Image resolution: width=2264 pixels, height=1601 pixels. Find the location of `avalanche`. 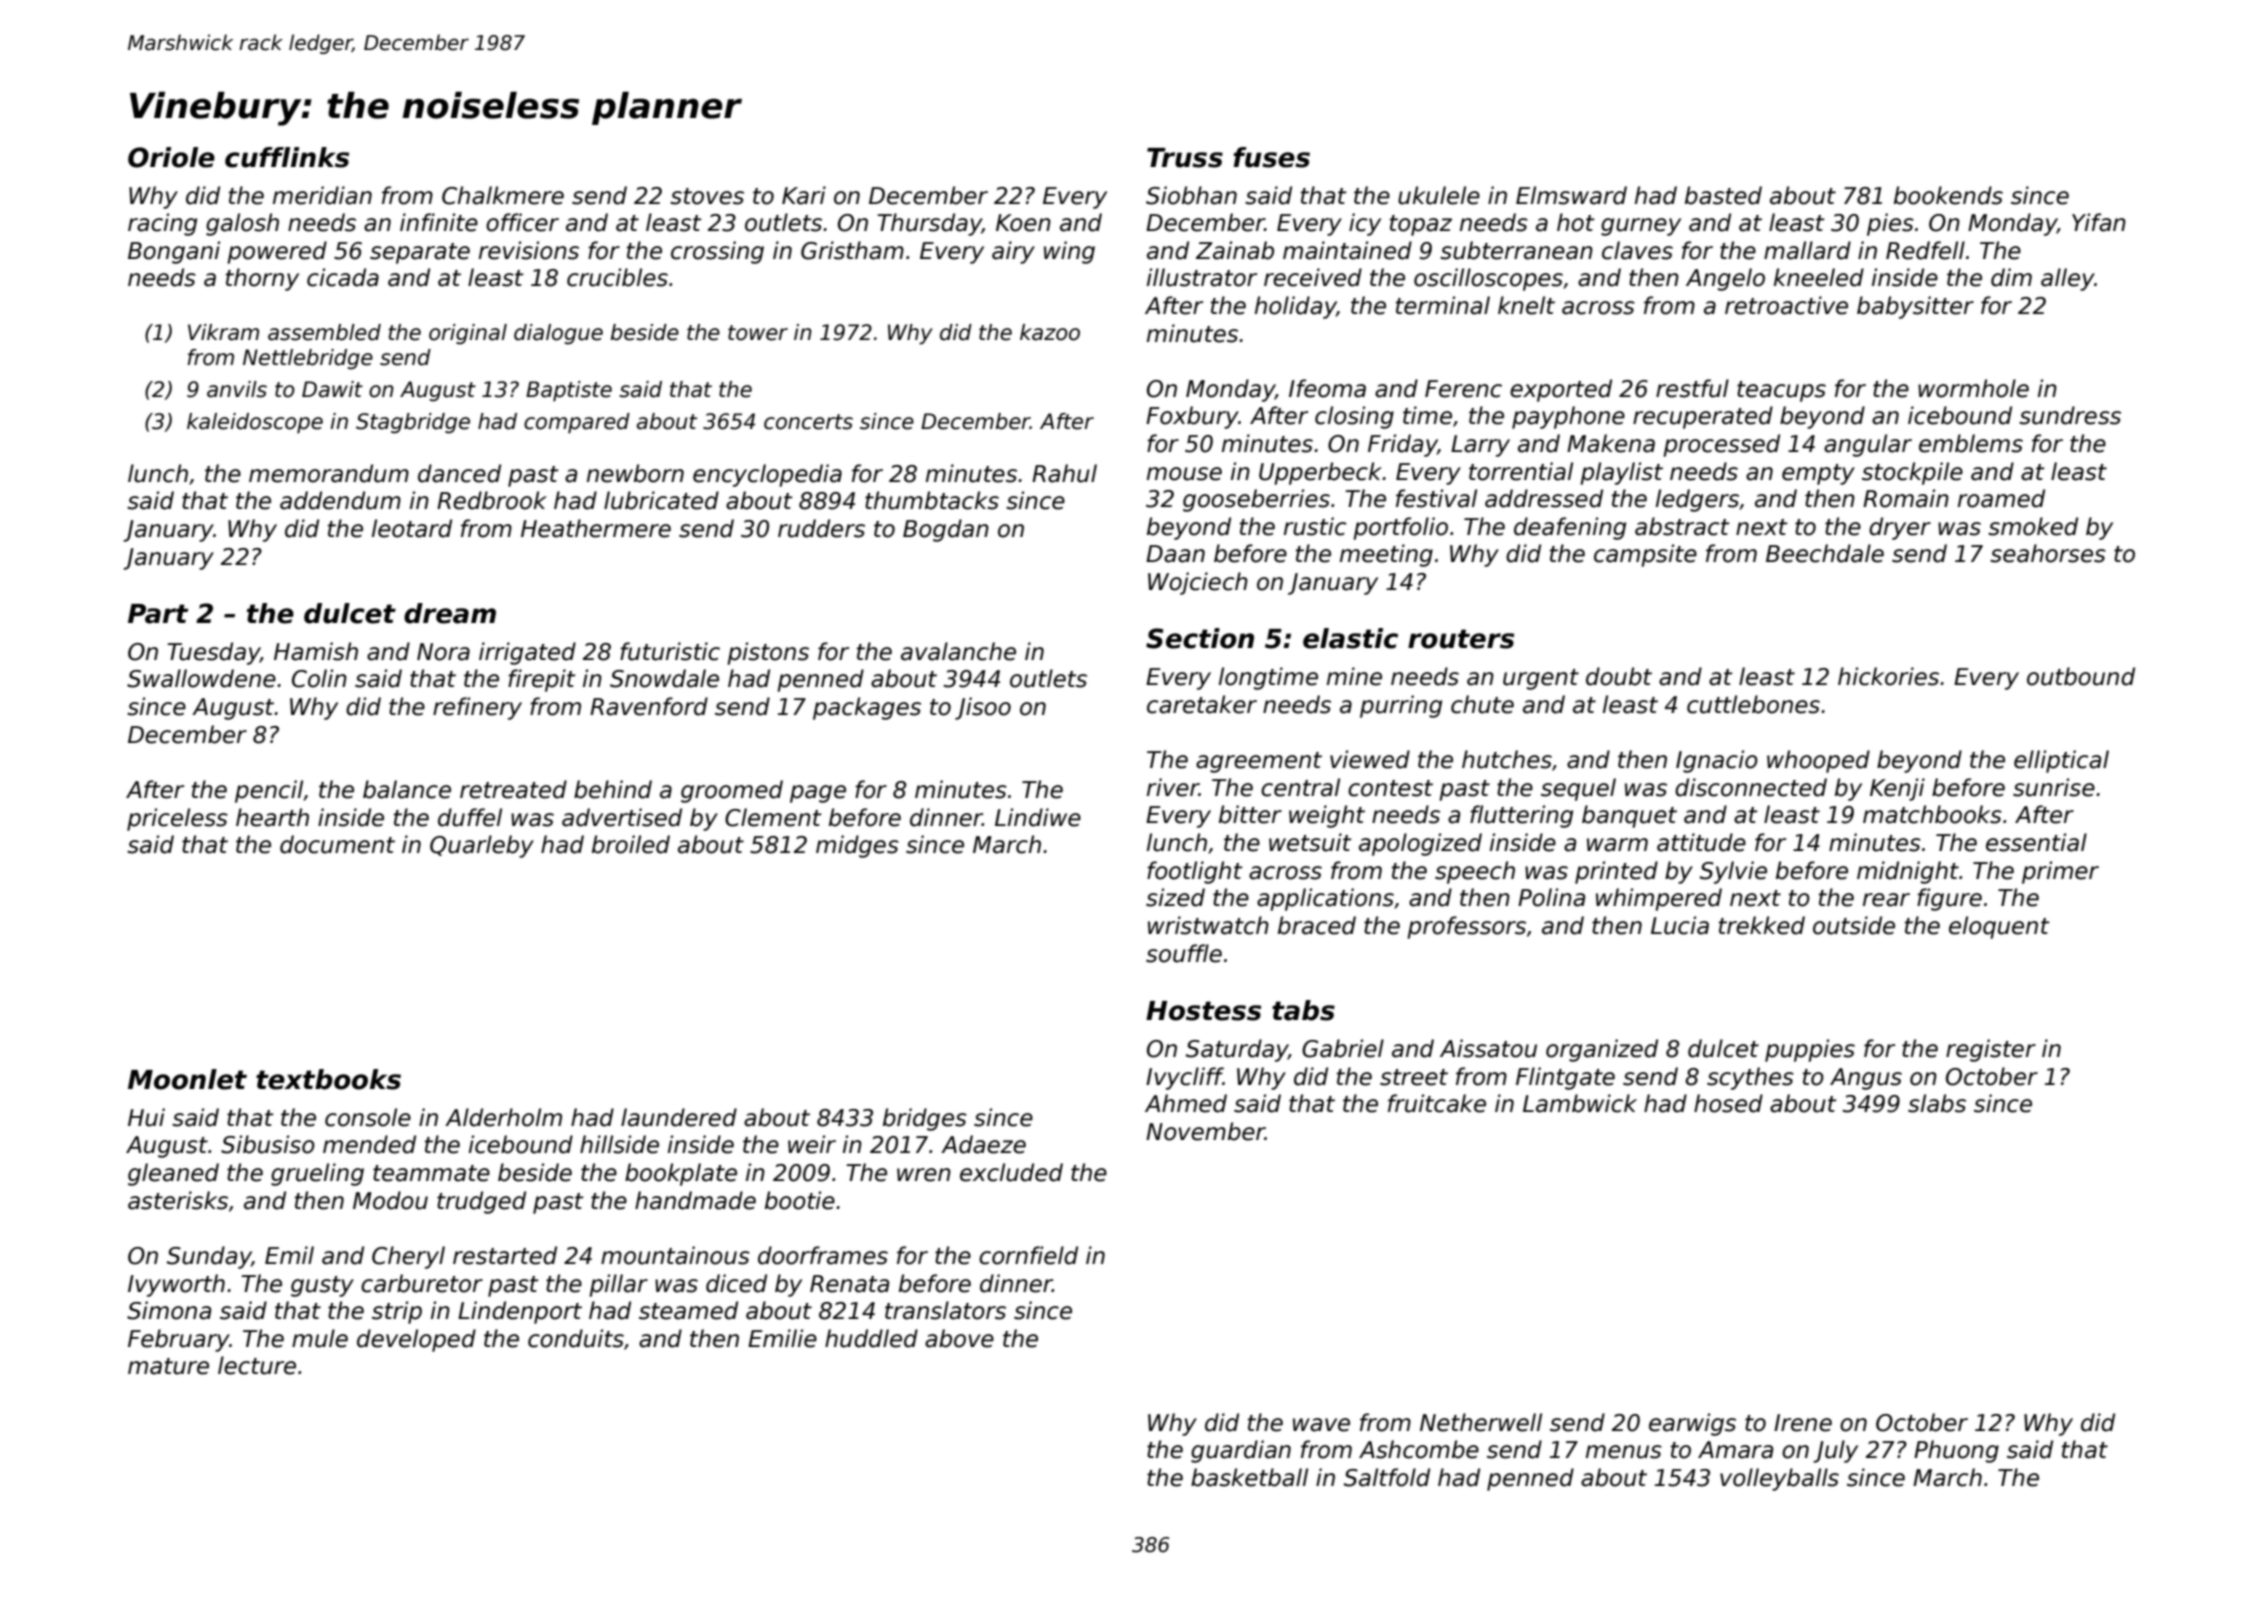

avalanche is located at coordinates (958, 651).
